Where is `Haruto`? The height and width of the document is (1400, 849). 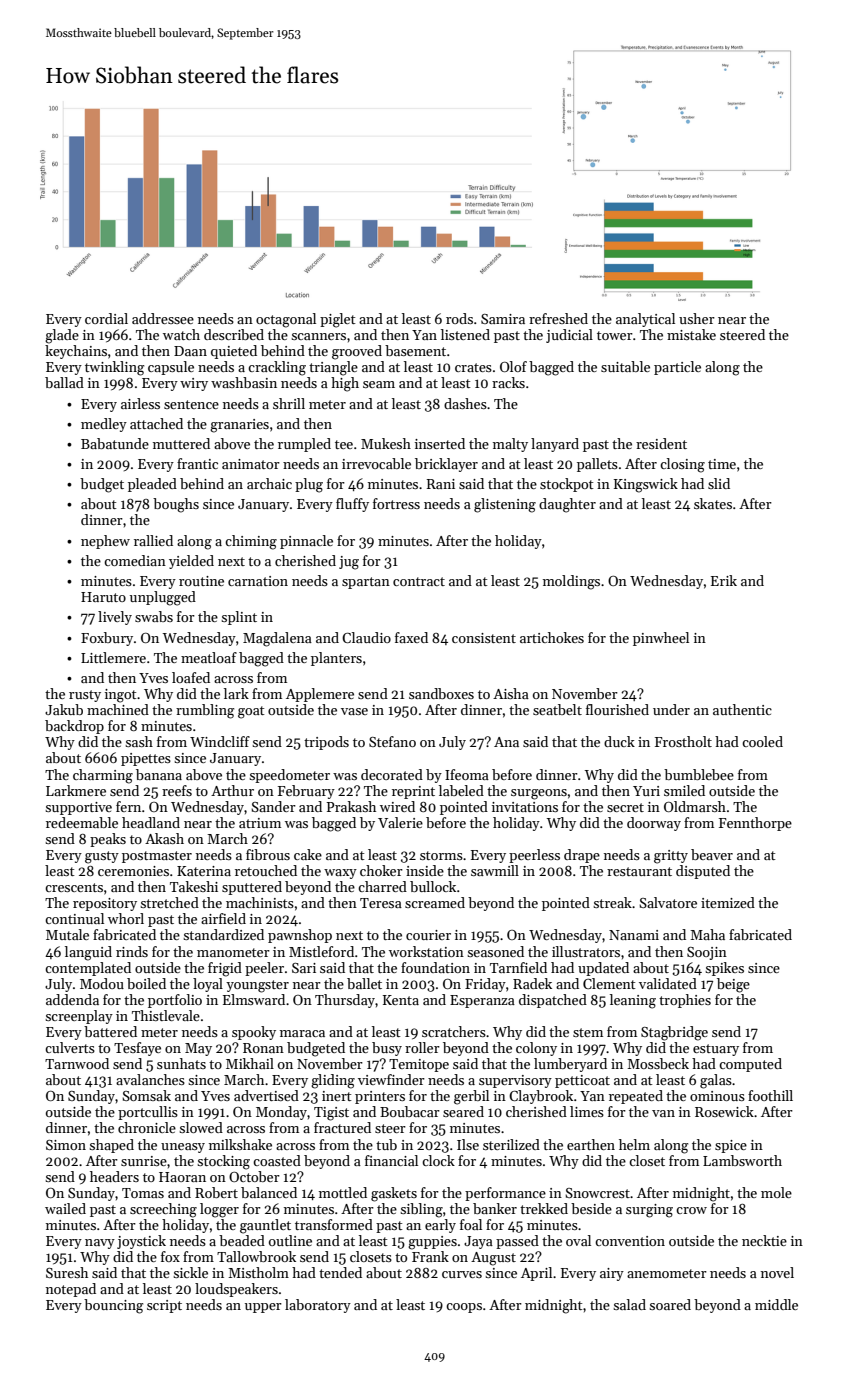 Haruto is located at coordinates (103, 597).
